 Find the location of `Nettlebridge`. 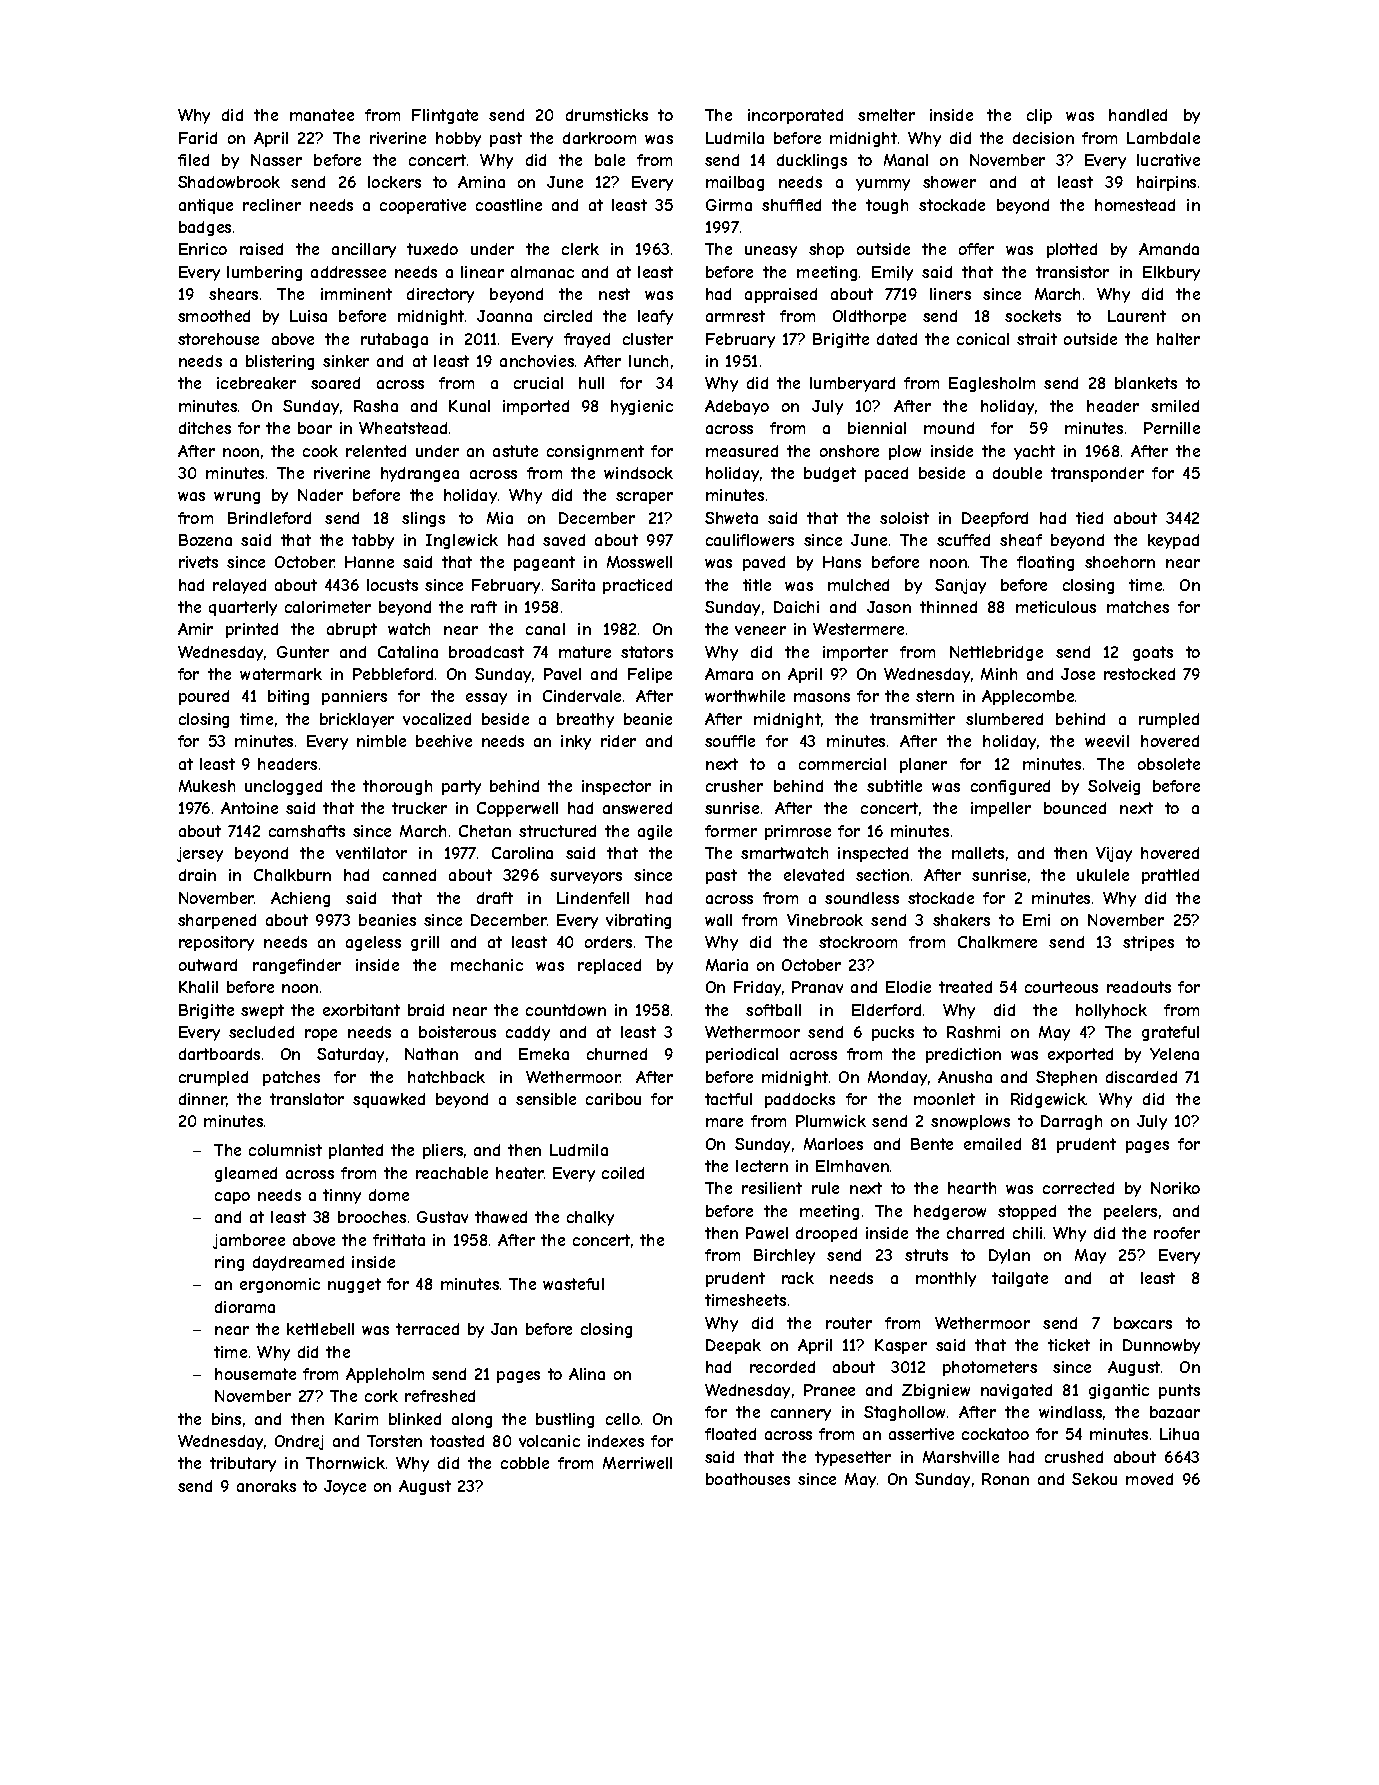

Nettlebridge is located at coordinates (996, 653).
